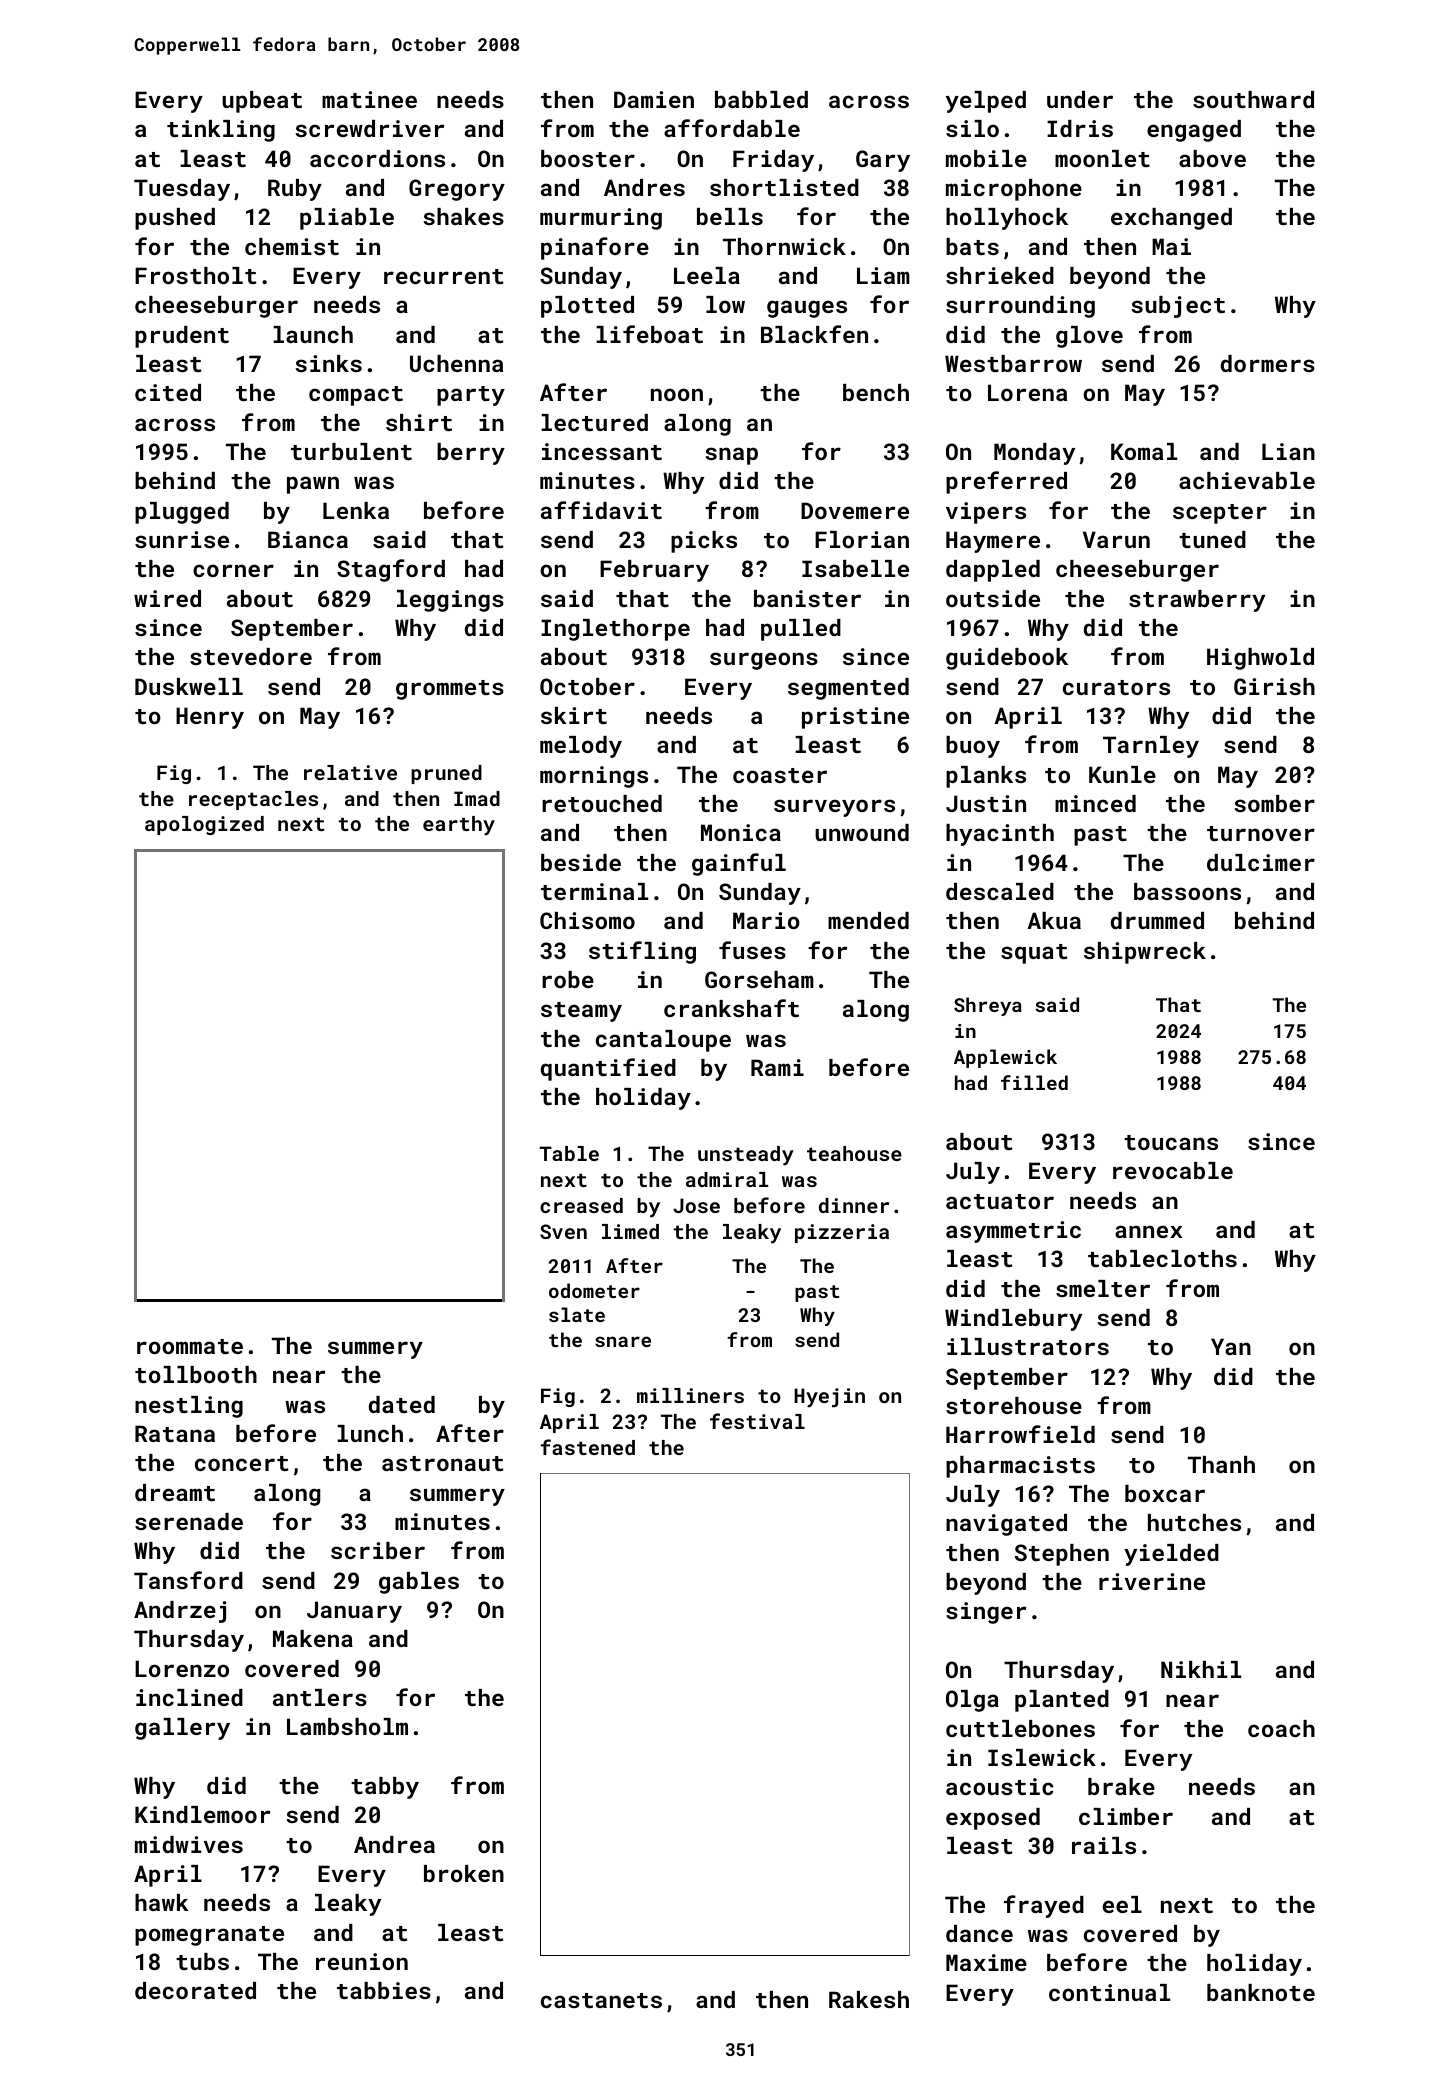 Image resolution: width=1450 pixels, height=2100 pixels. Describe the element at coordinates (1194, 131) in the screenshot. I see `engaged` at that location.
